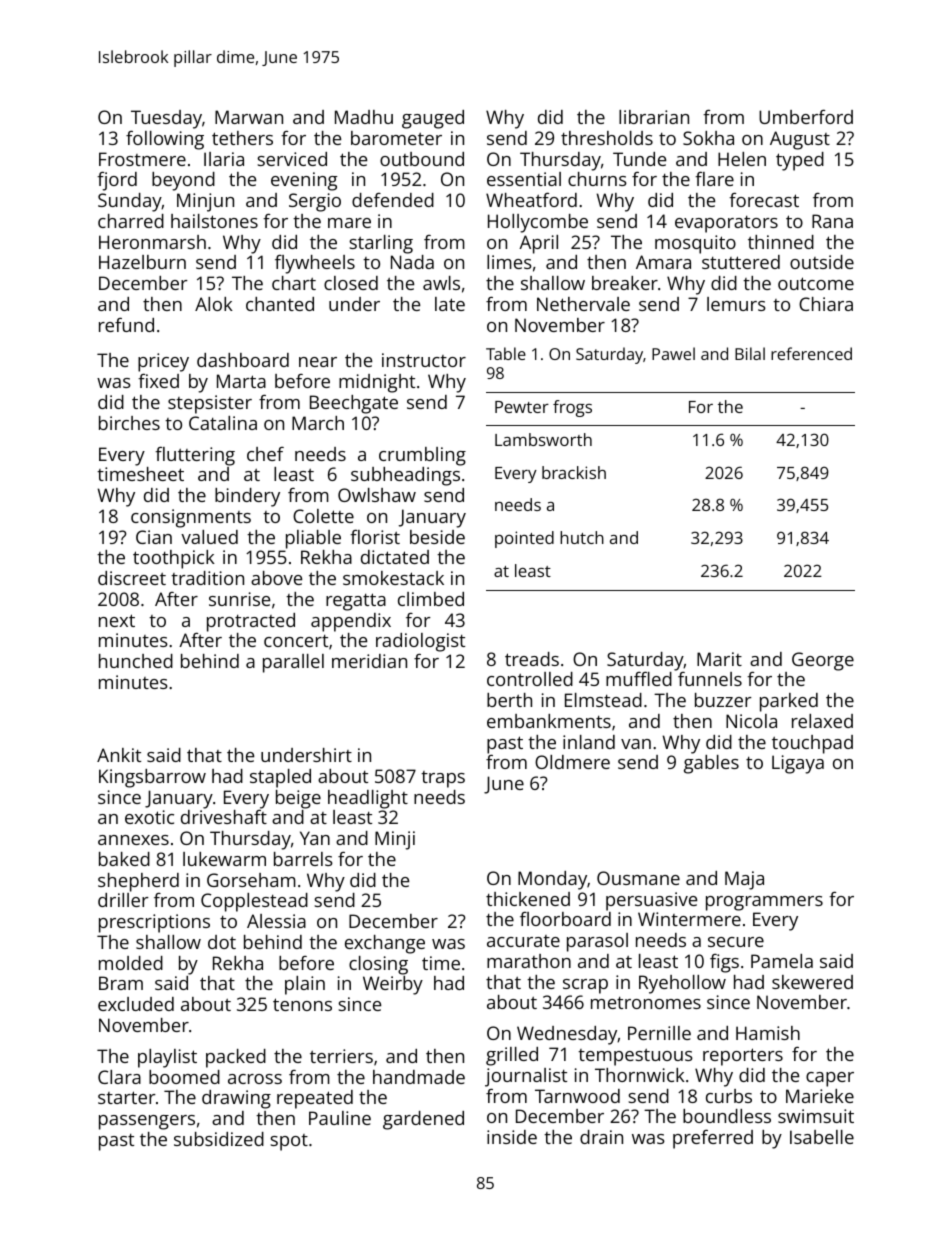  Describe the element at coordinates (654, 117) in the image. I see `librarian` at that location.
